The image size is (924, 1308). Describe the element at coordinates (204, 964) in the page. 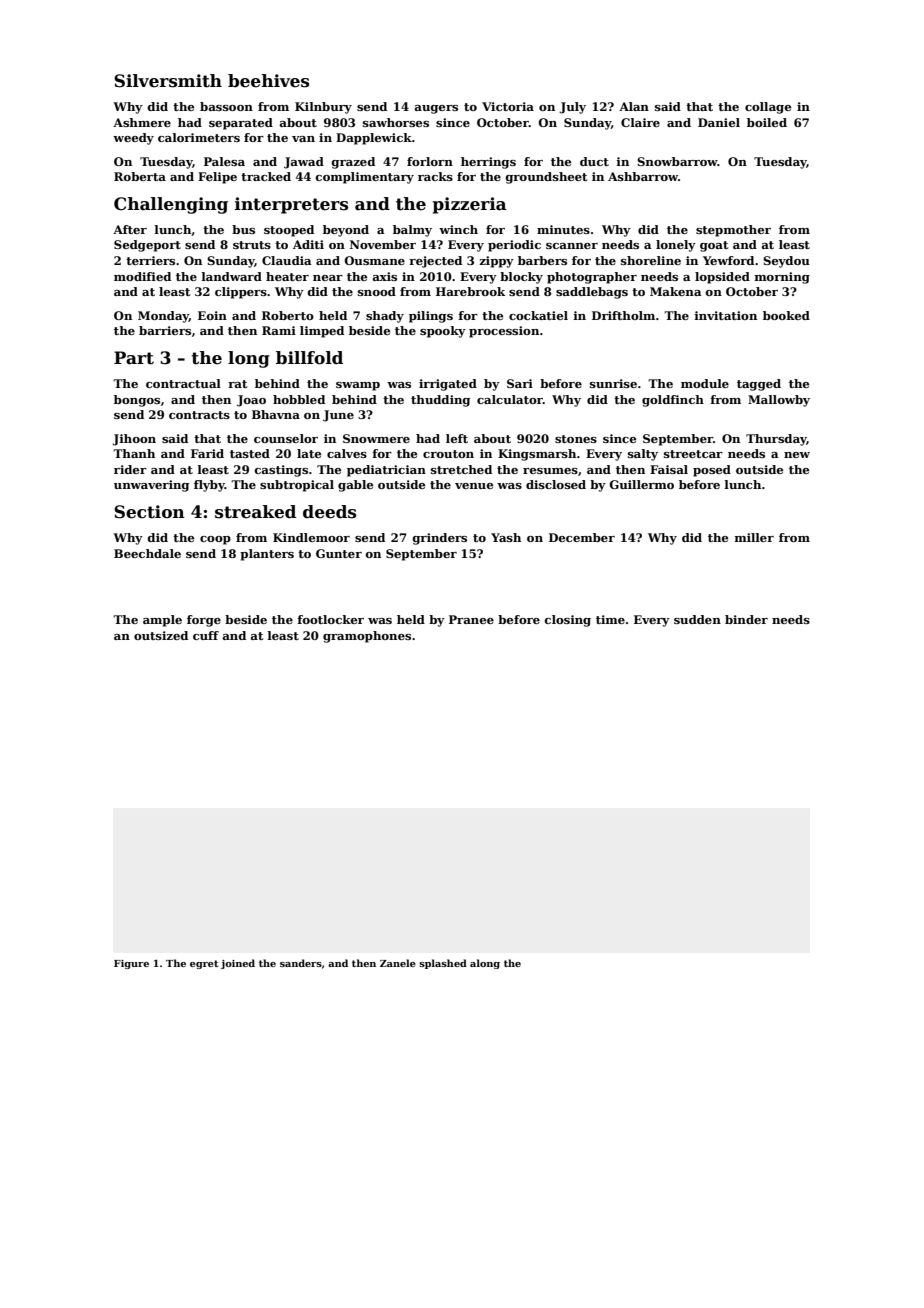

I see `egret` at that location.
